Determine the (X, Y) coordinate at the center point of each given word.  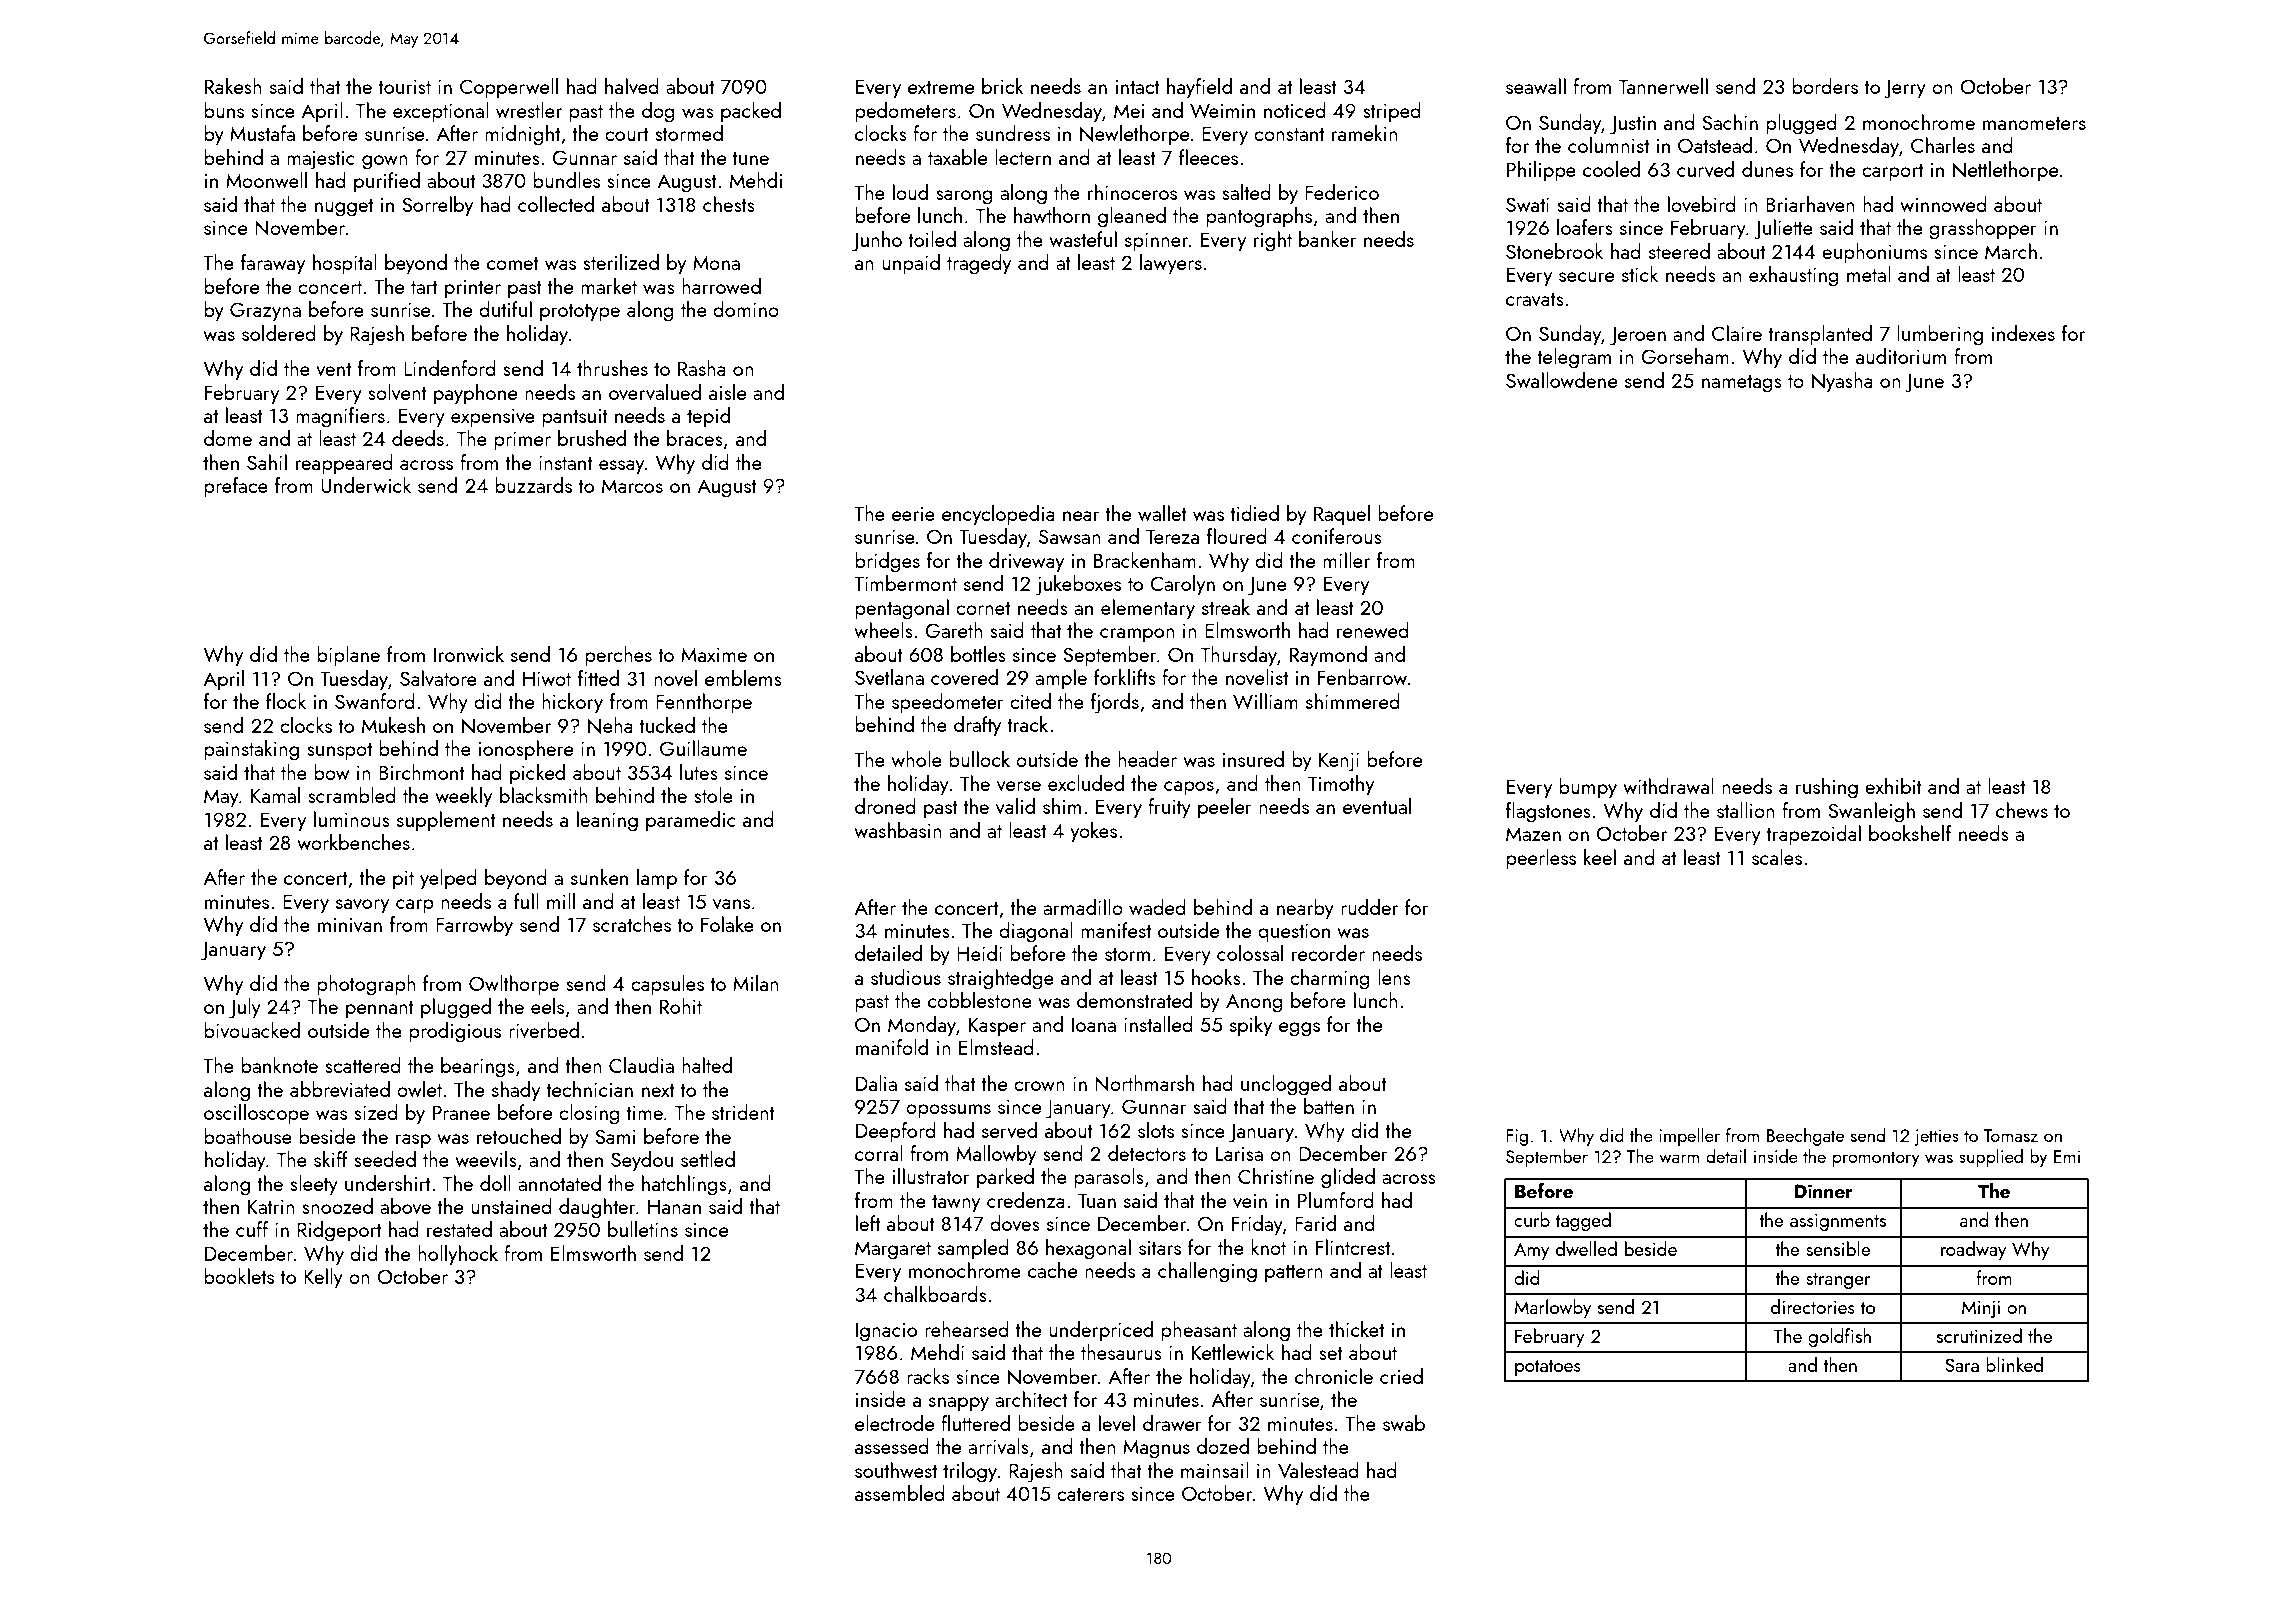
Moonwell (266, 180)
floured (1237, 536)
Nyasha (1842, 382)
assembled (900, 1493)
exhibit (1893, 786)
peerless (1541, 859)
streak (1226, 607)
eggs (1299, 1029)
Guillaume (703, 748)
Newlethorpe (1134, 135)
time (644, 1112)
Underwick (366, 485)
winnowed (1943, 204)
